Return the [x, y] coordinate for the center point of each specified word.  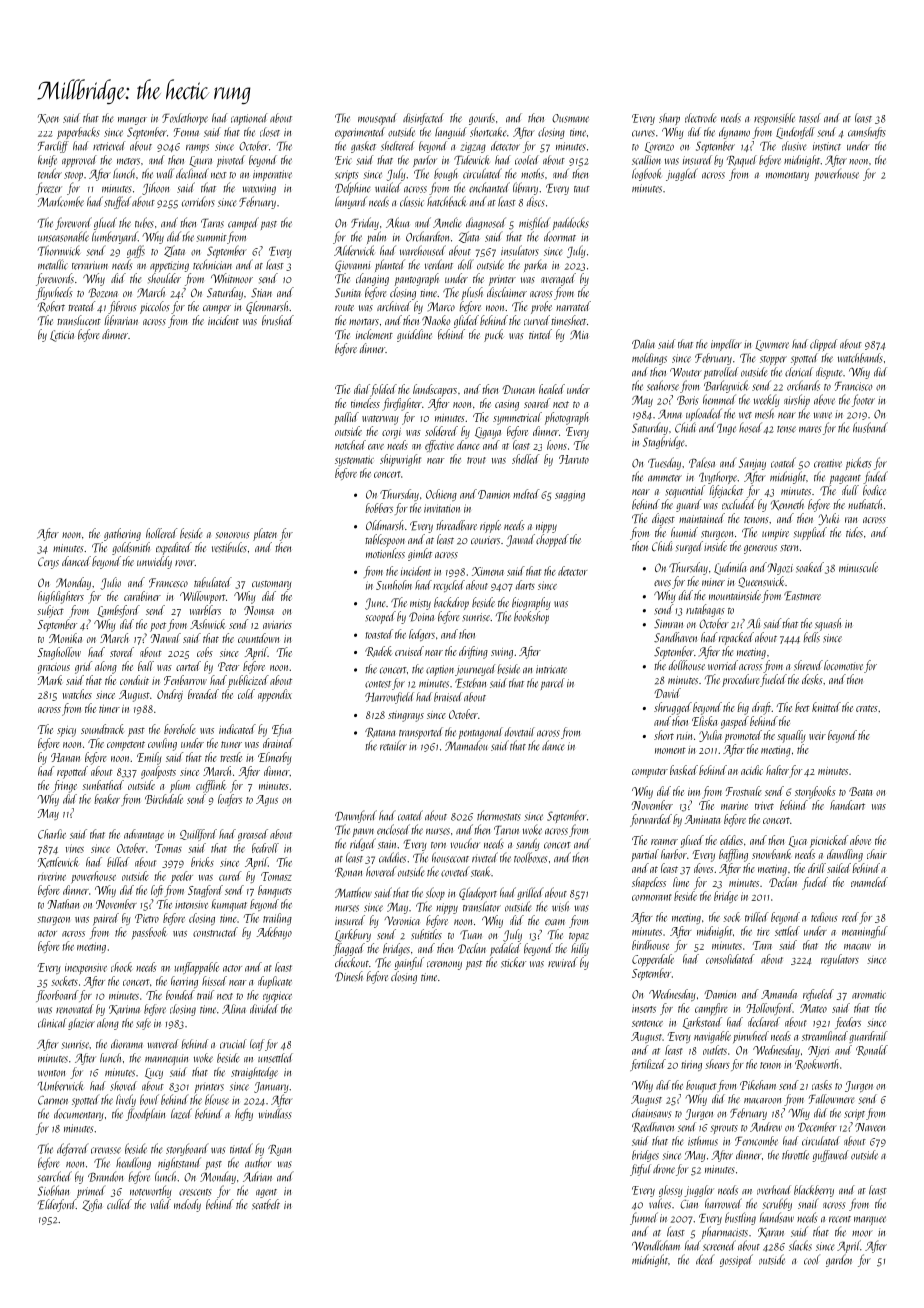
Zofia [92, 1205]
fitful [640, 1170]
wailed [388, 187]
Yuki [828, 519]
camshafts [867, 133]
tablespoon [385, 540]
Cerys [48, 563]
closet [270, 132]
